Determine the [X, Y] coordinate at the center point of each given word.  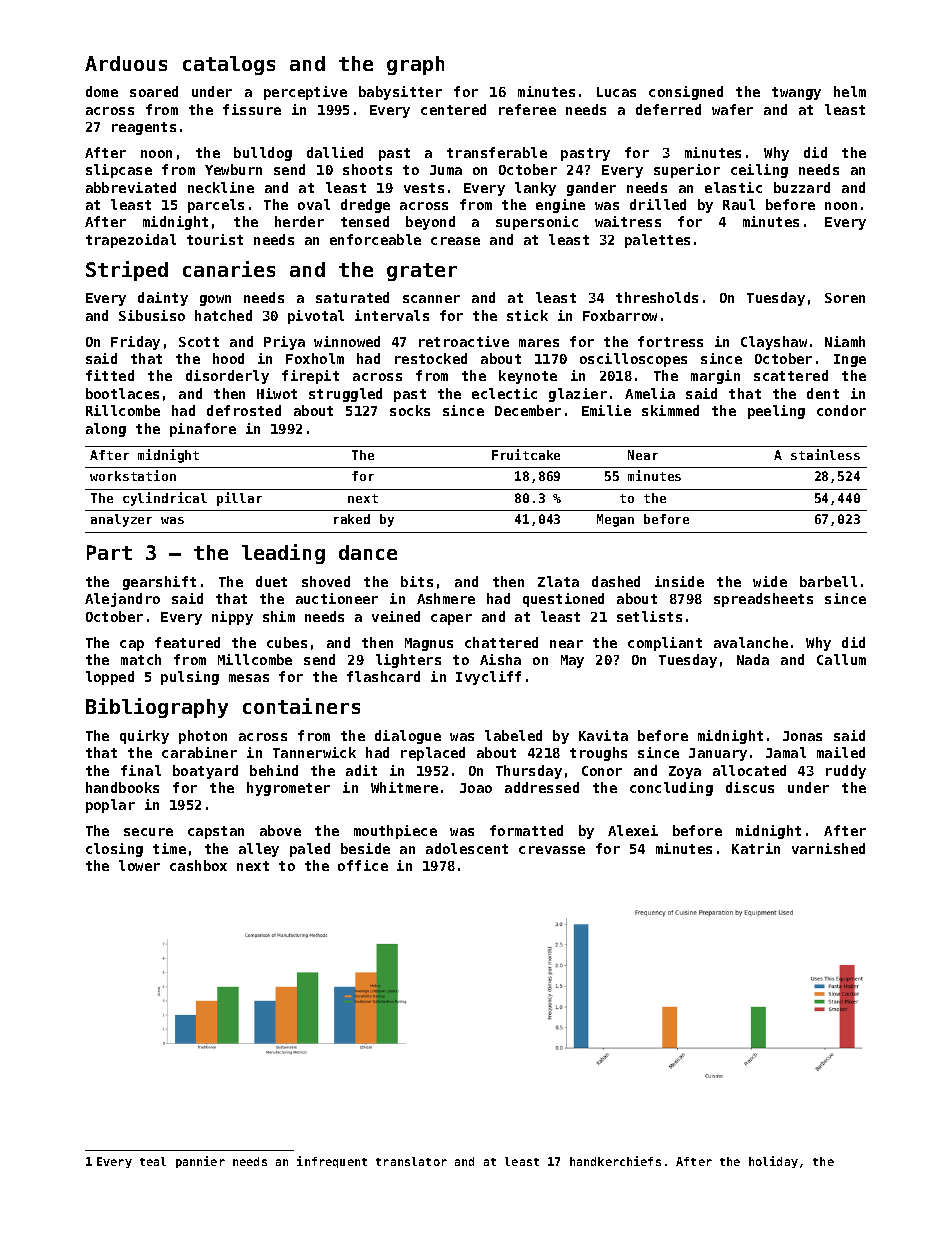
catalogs [229, 65]
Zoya [685, 772]
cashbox [198, 865]
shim [279, 616]
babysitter [400, 93]
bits [417, 581]
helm [850, 91]
